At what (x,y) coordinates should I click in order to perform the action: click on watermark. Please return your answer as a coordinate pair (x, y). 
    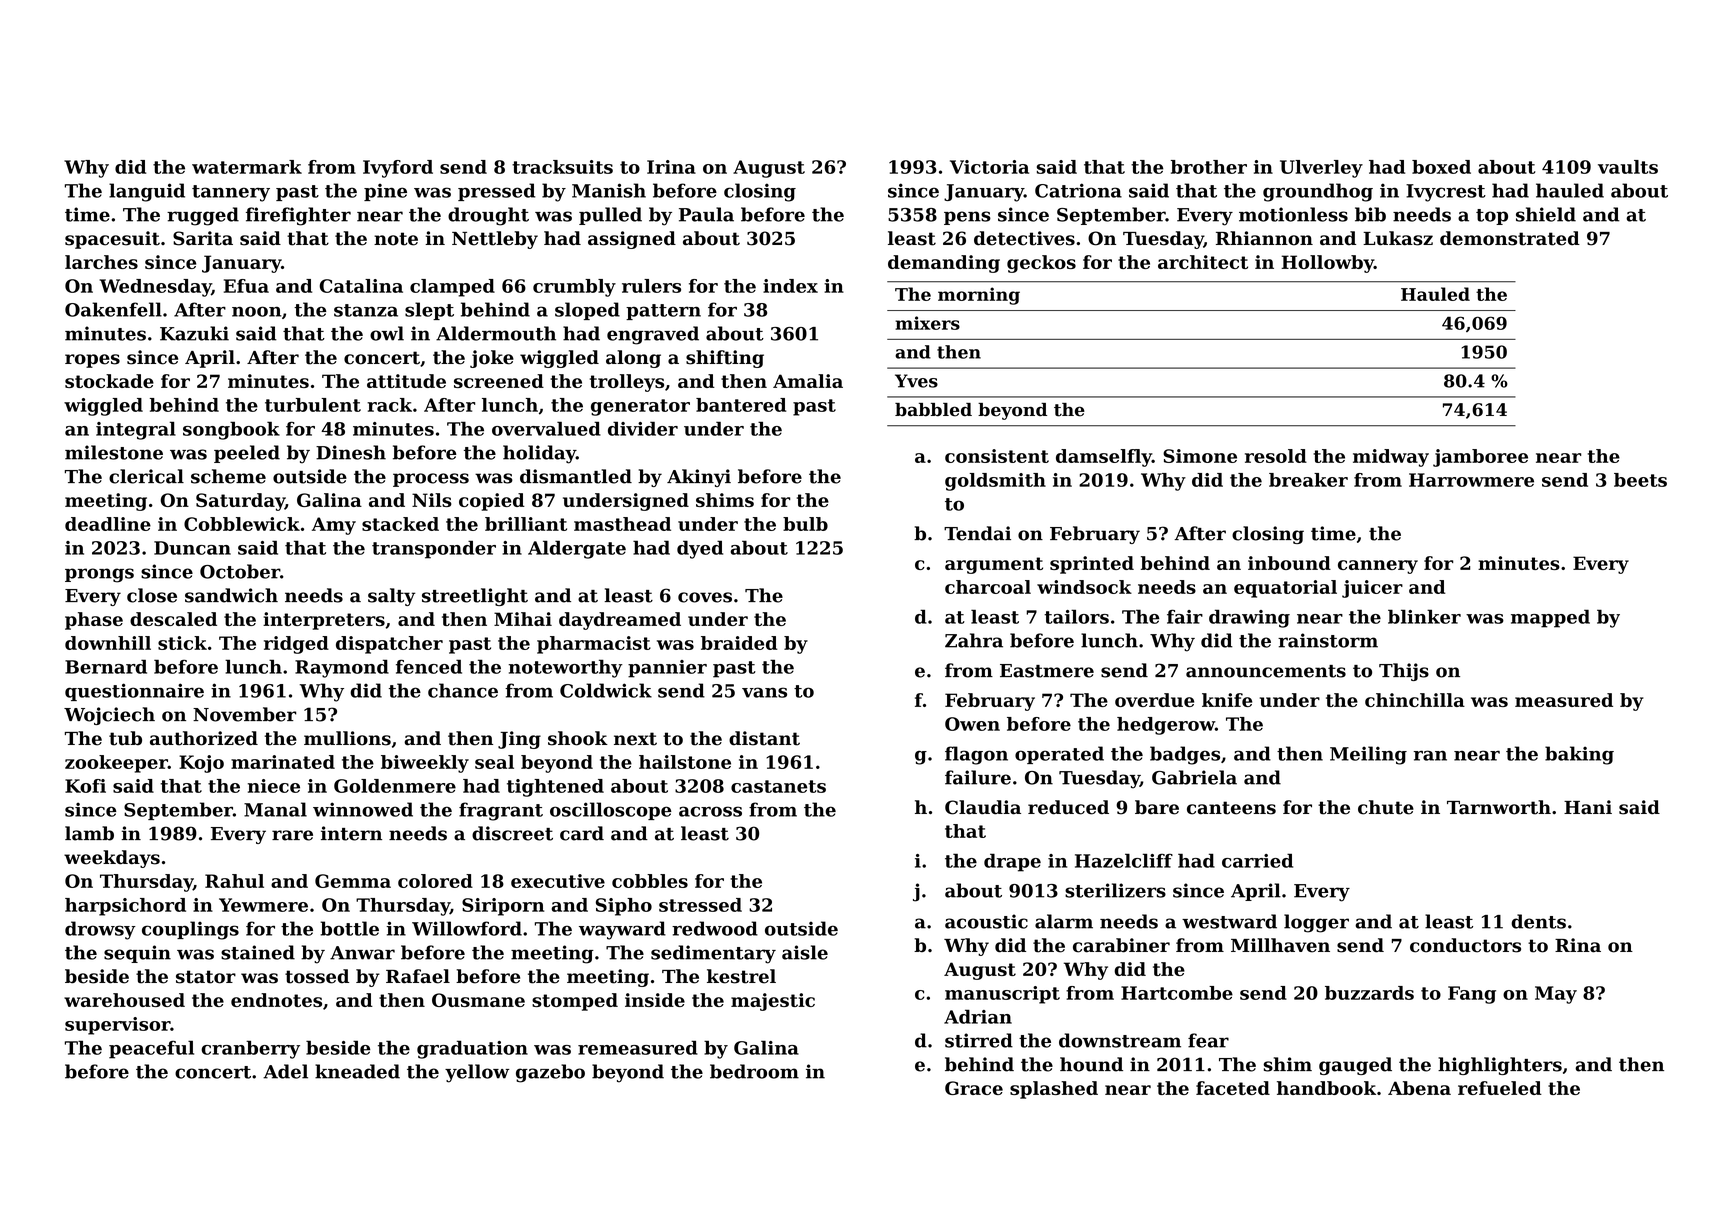
    Looking at the image, I should click on (247, 167).
